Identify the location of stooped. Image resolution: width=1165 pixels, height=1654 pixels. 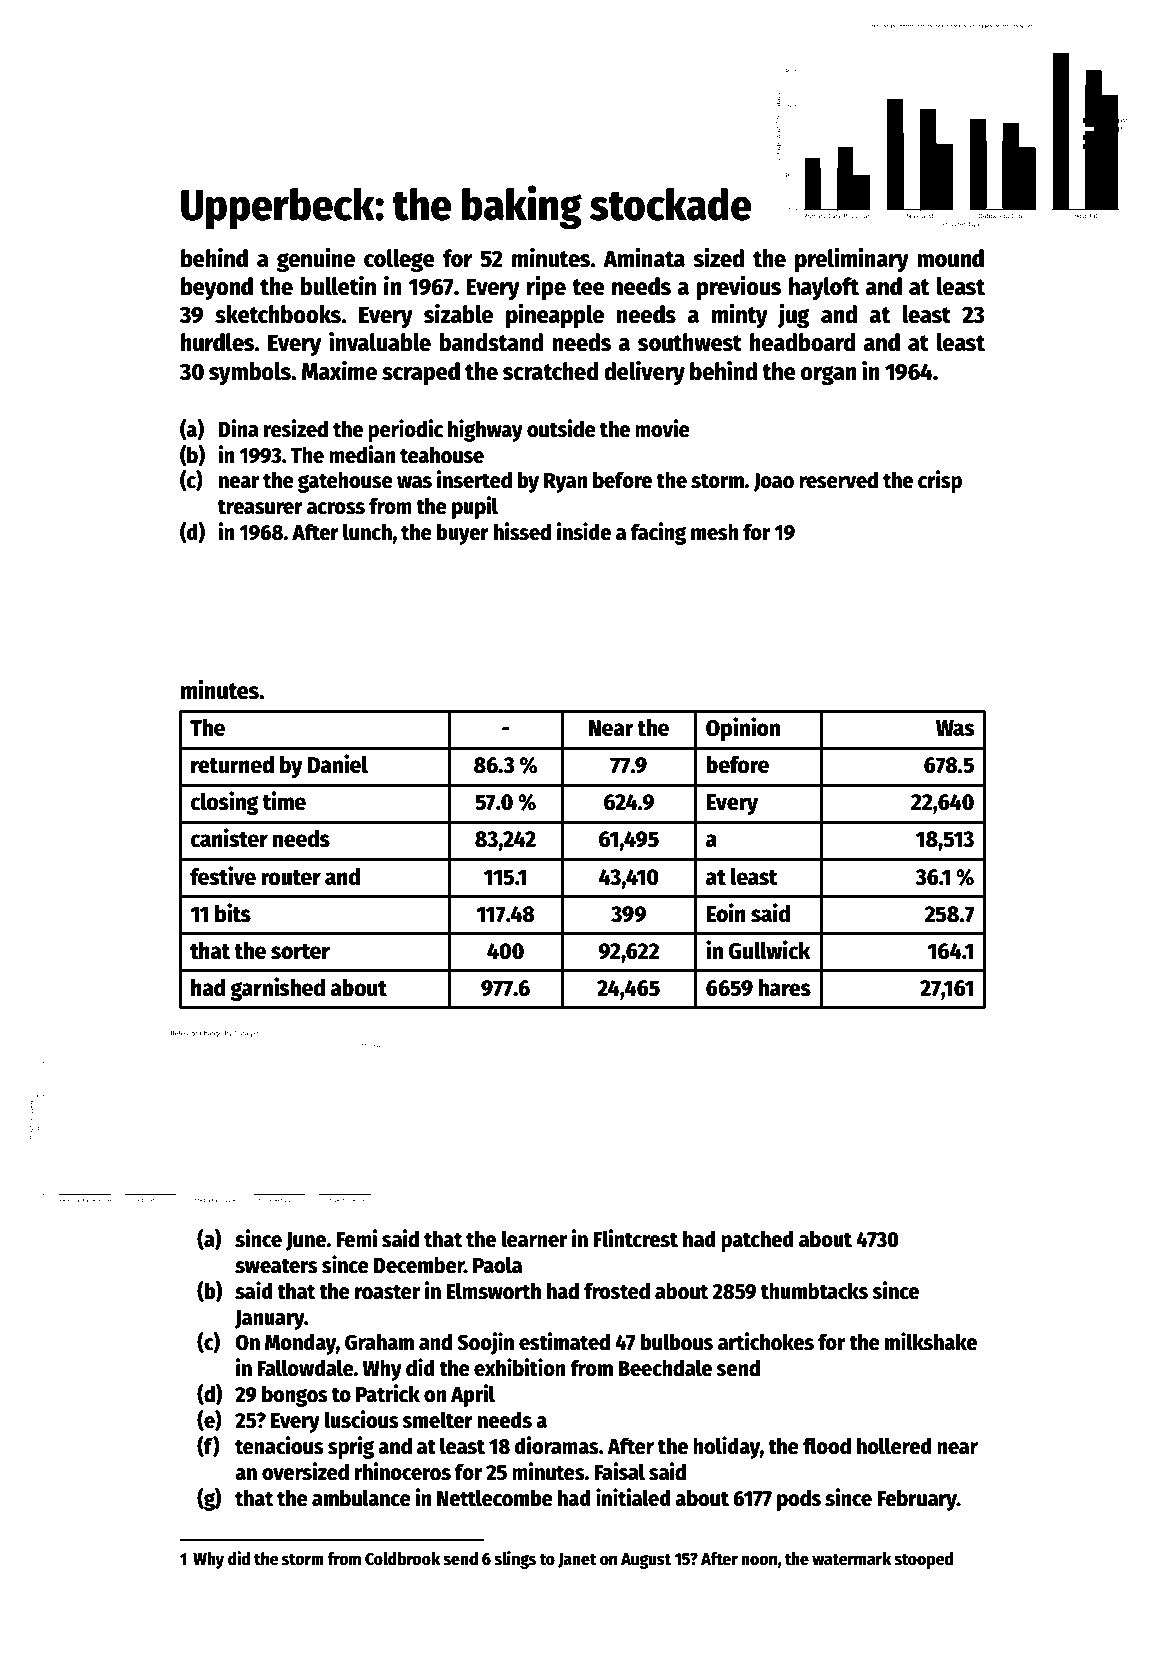
(923, 1560).
